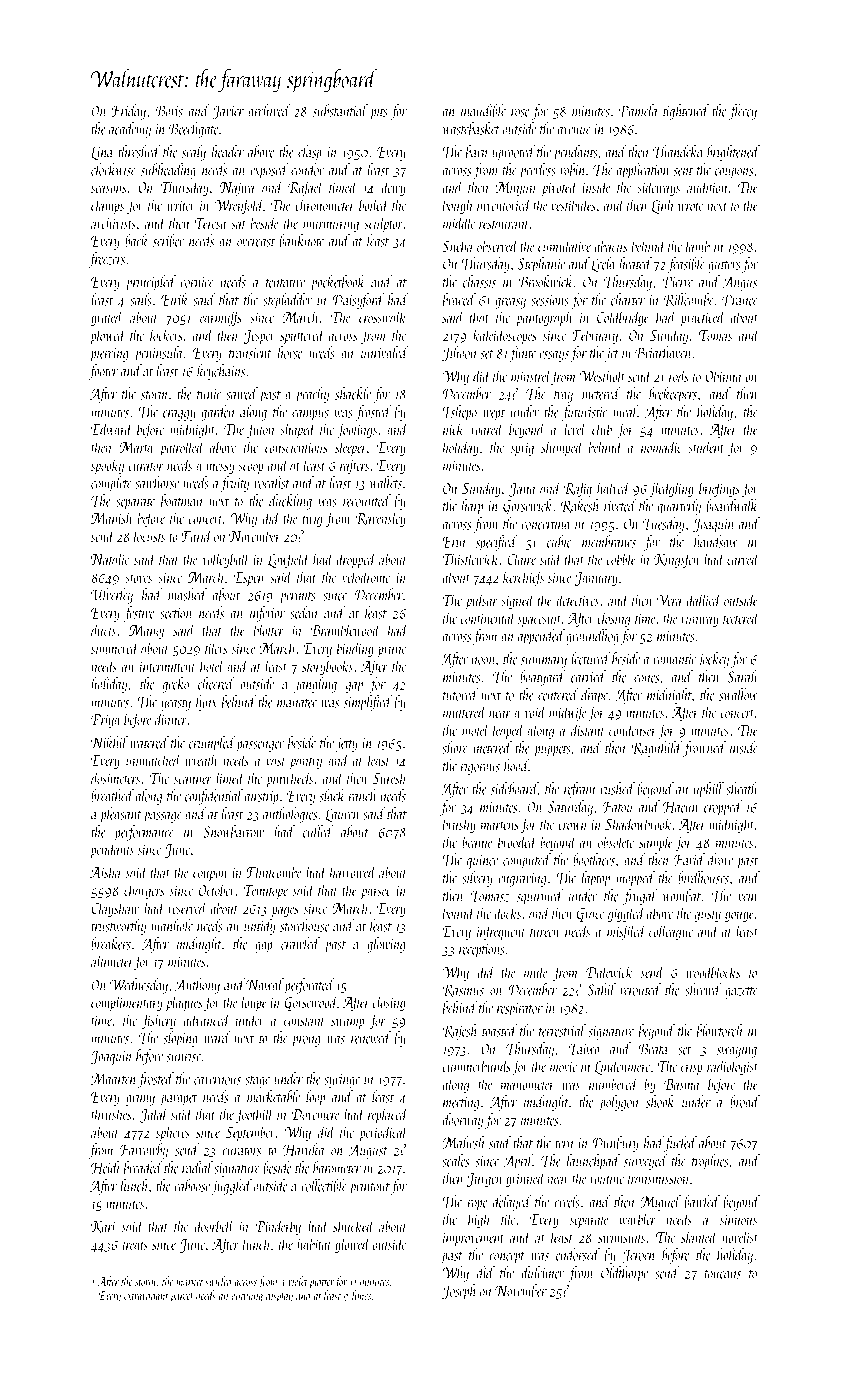  I want to click on vein, so click(748, 896).
